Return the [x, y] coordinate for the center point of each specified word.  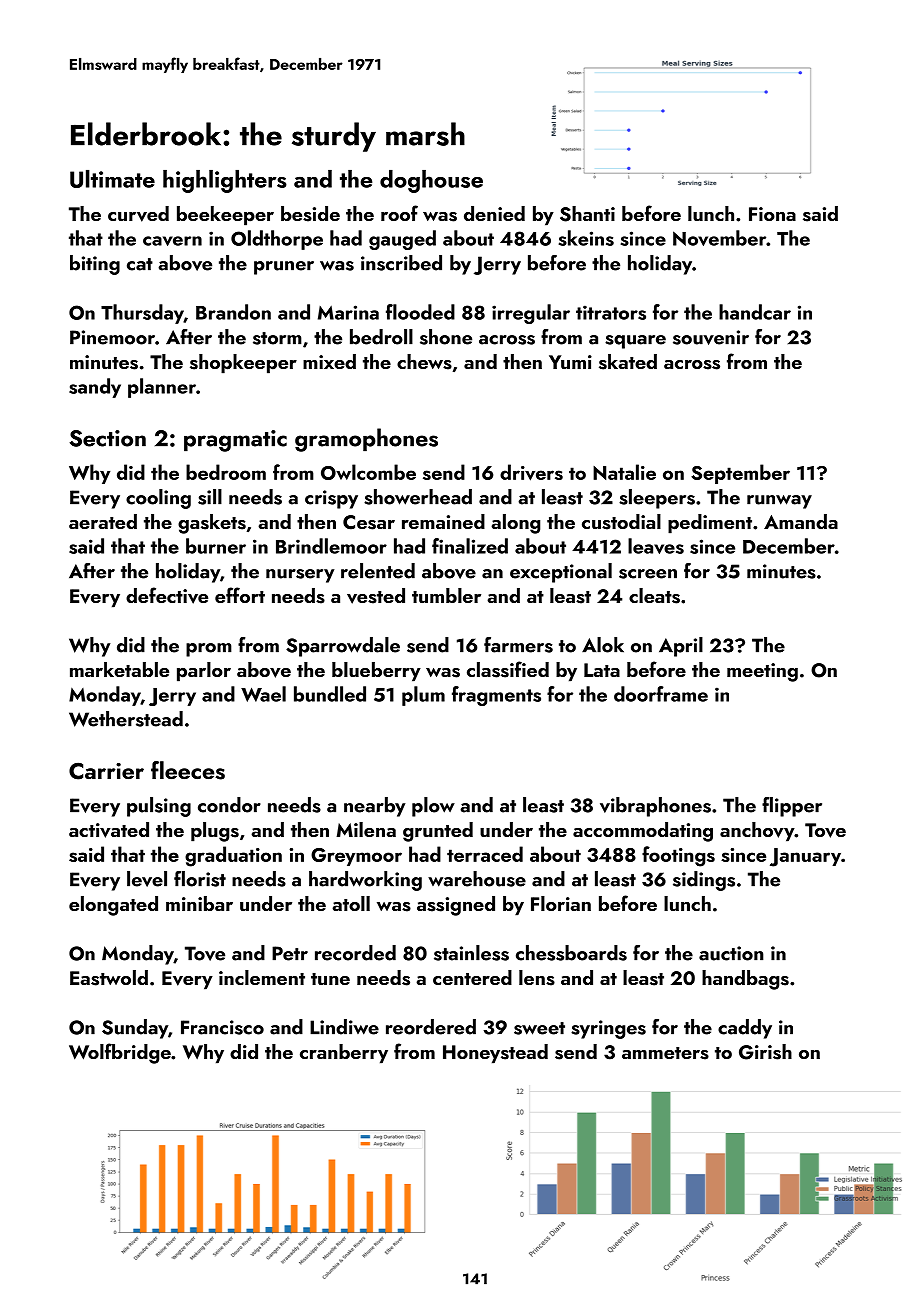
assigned [456, 906]
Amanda [801, 521]
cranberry [344, 1054]
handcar [755, 312]
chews [424, 362]
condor [229, 805]
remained [443, 521]
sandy [95, 388]
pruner [284, 268]
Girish [765, 1052]
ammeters [665, 1053]
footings [678, 856]
